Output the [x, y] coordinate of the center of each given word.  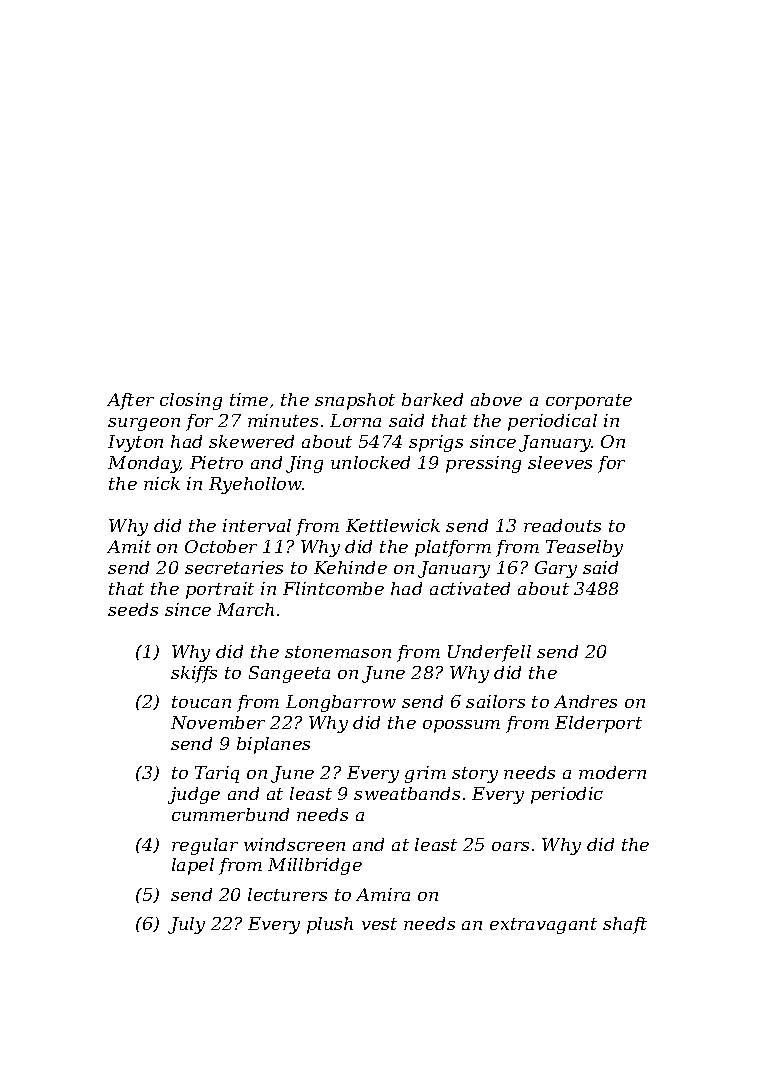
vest [379, 924]
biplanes [273, 745]
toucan [201, 702]
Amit [129, 546]
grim [425, 774]
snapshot [355, 401]
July [186, 925]
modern [612, 772]
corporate [589, 402]
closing [191, 401]
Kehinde [350, 567]
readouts [562, 525]
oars [510, 846]
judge [194, 795]
